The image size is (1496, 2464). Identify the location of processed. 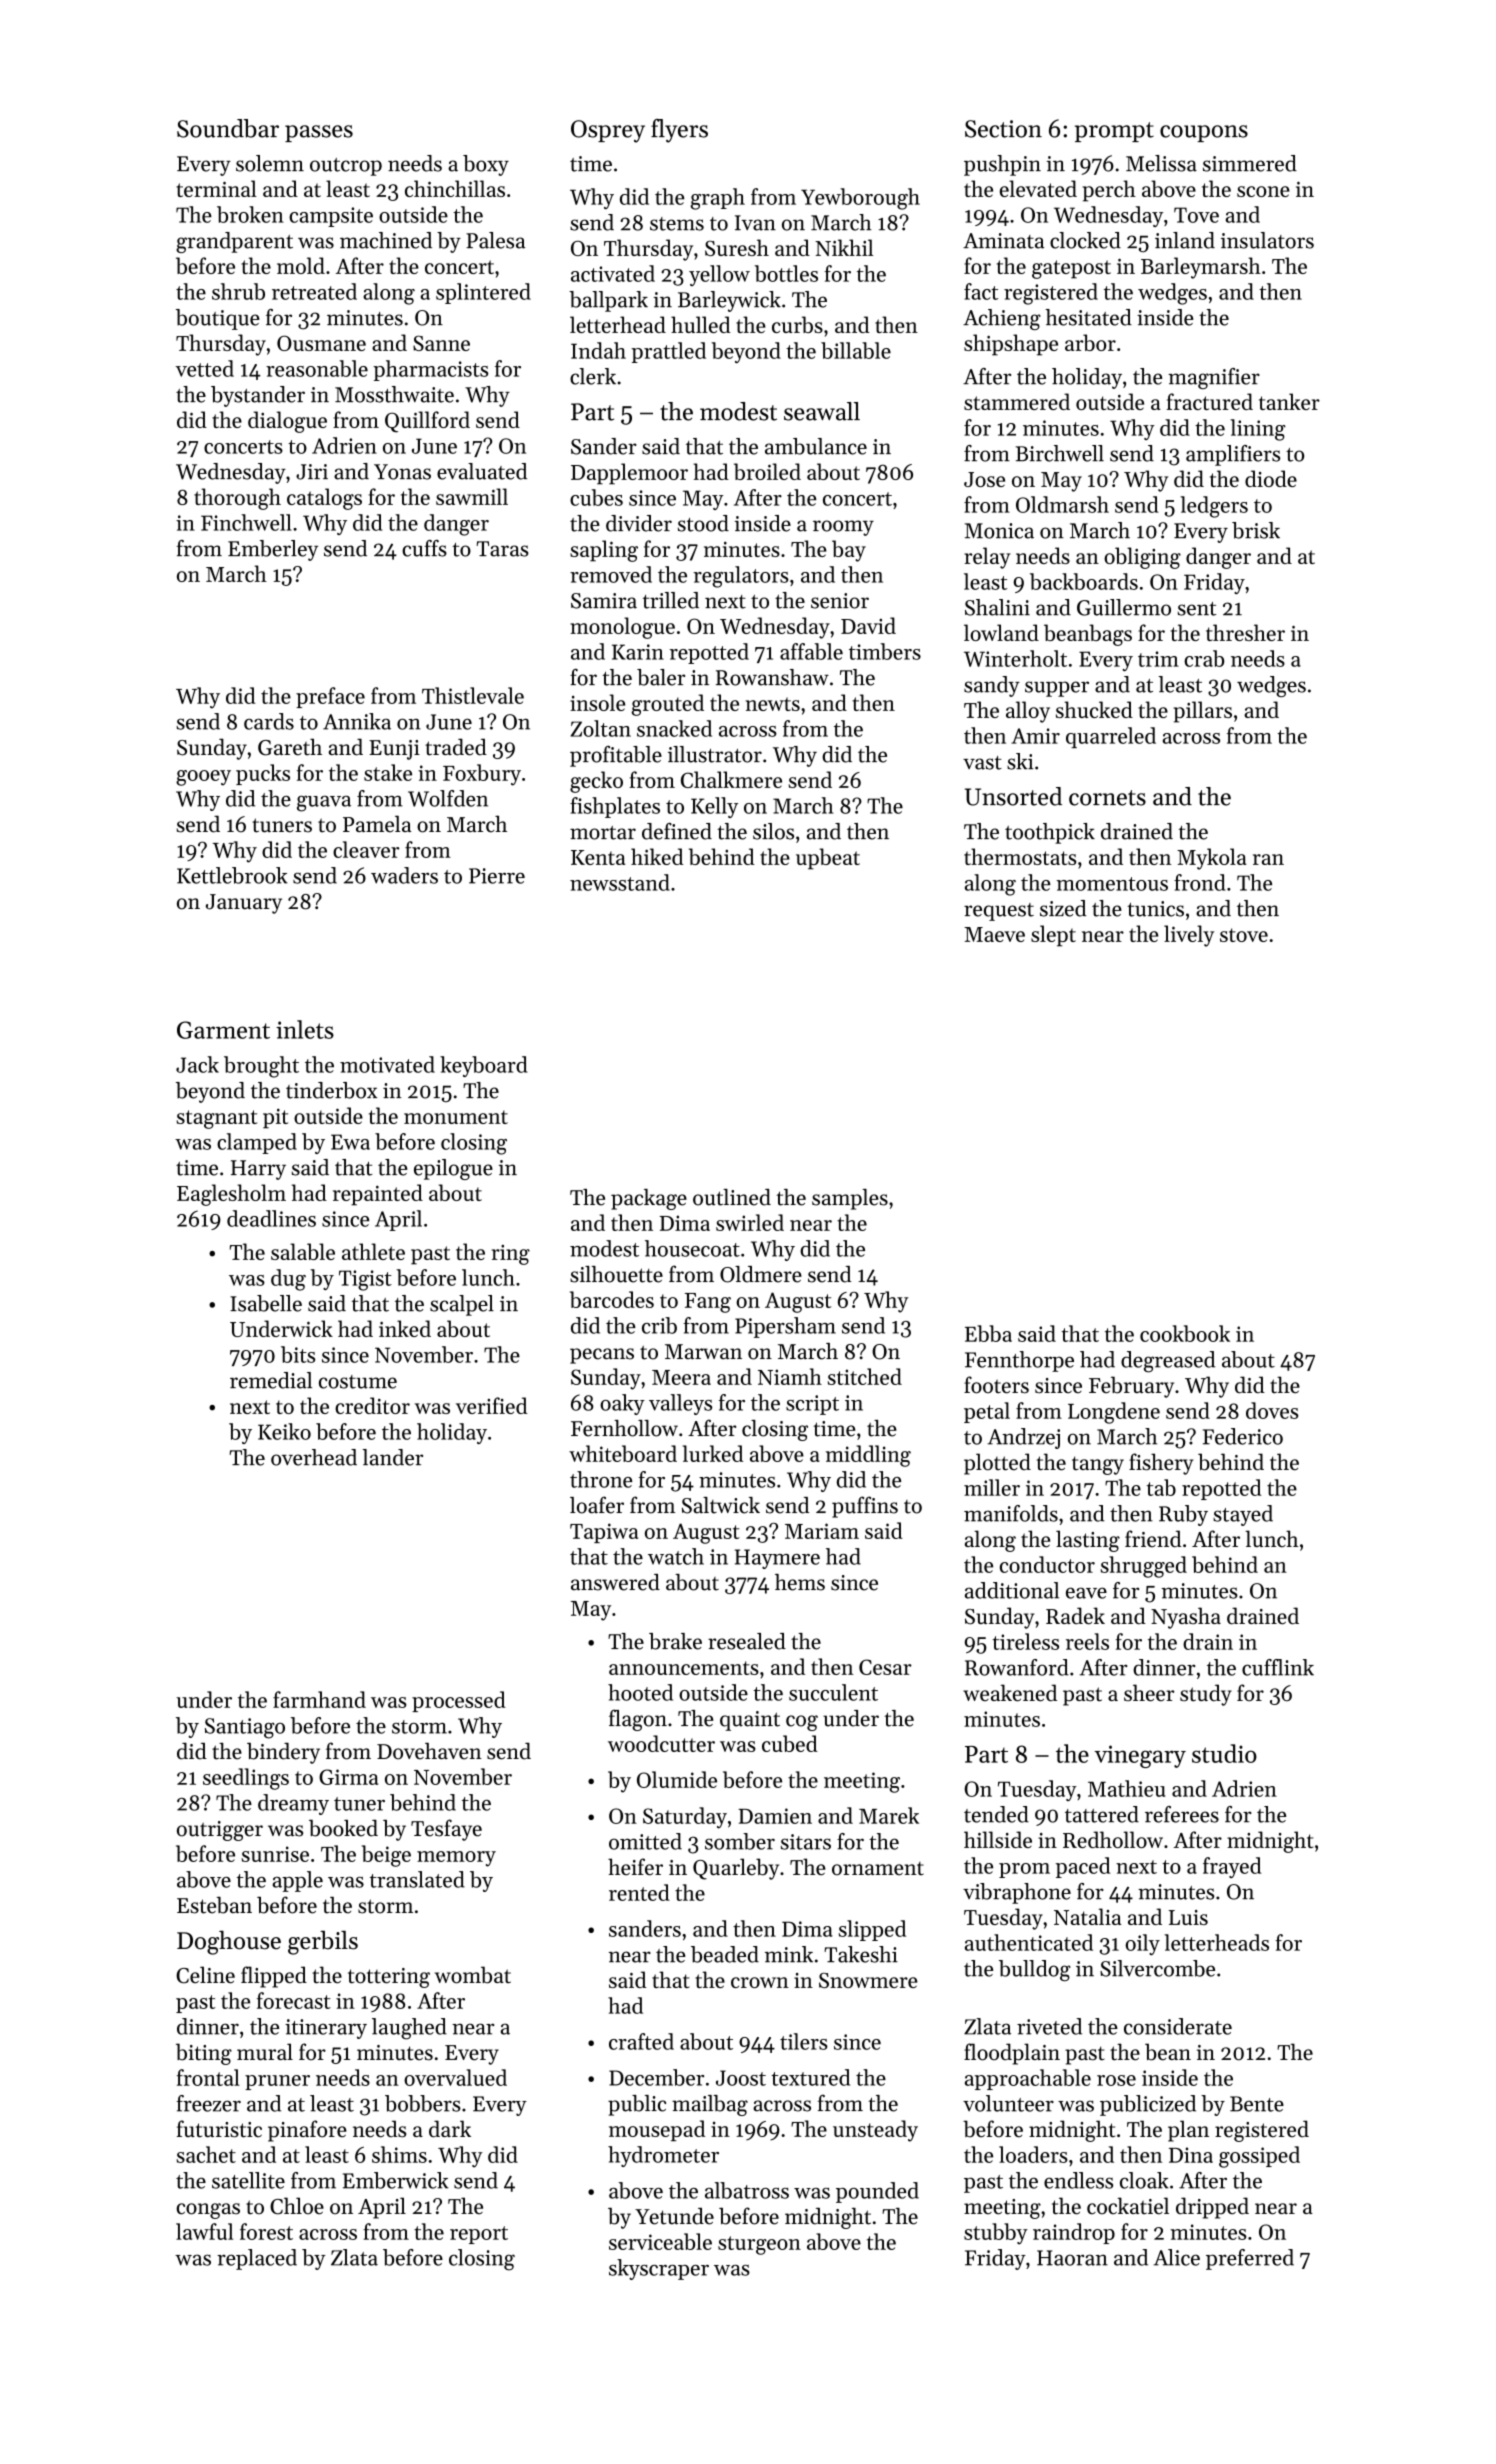
(459, 1701).
